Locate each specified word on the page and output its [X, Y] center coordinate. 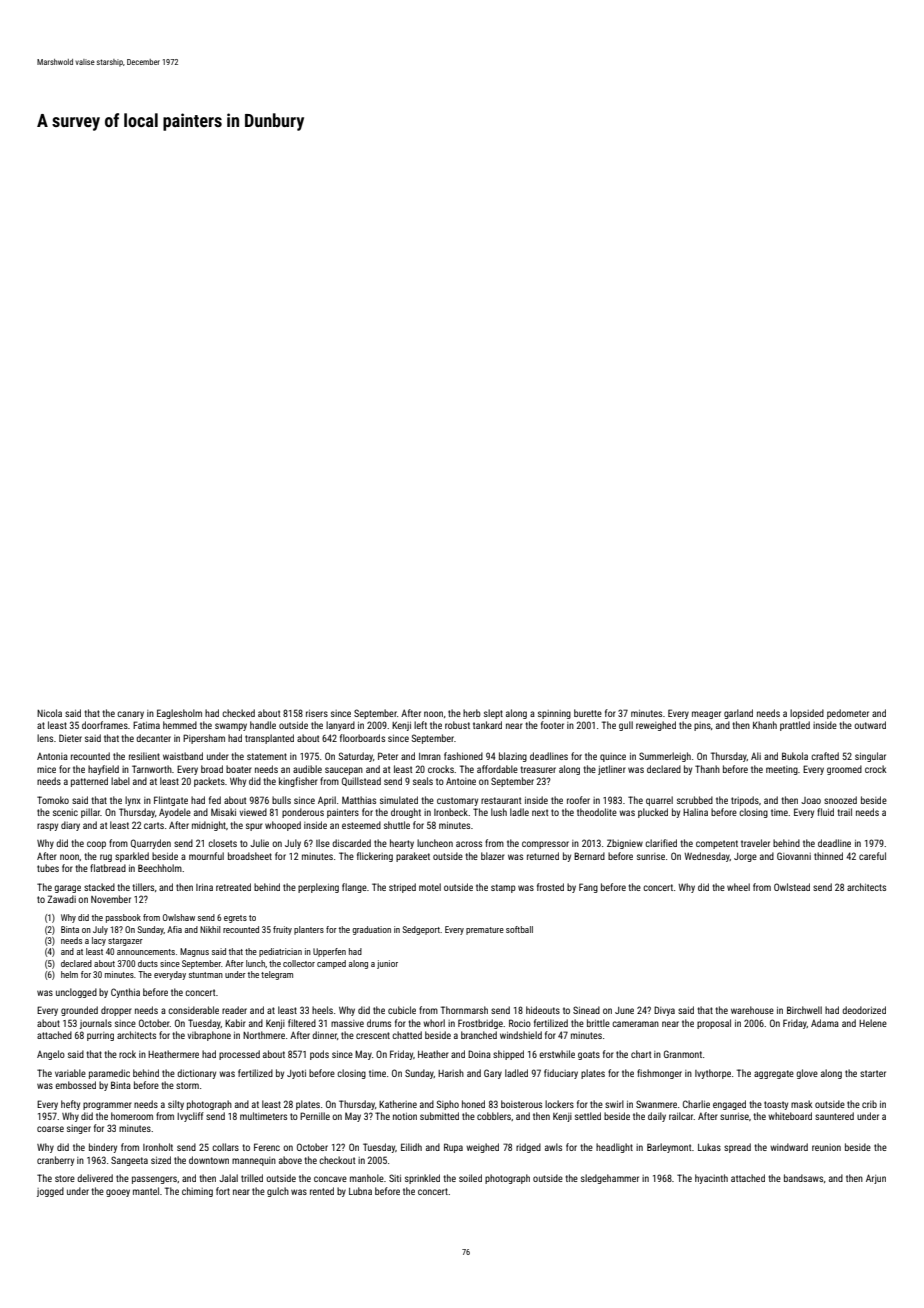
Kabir [235, 1023]
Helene [873, 1023]
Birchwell [804, 1010]
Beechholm [160, 868]
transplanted [269, 739]
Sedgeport [421, 930]
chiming [197, 1192]
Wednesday [707, 857]
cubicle [402, 1010]
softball [519, 929]
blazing [513, 757]
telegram [277, 975]
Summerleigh [665, 757]
